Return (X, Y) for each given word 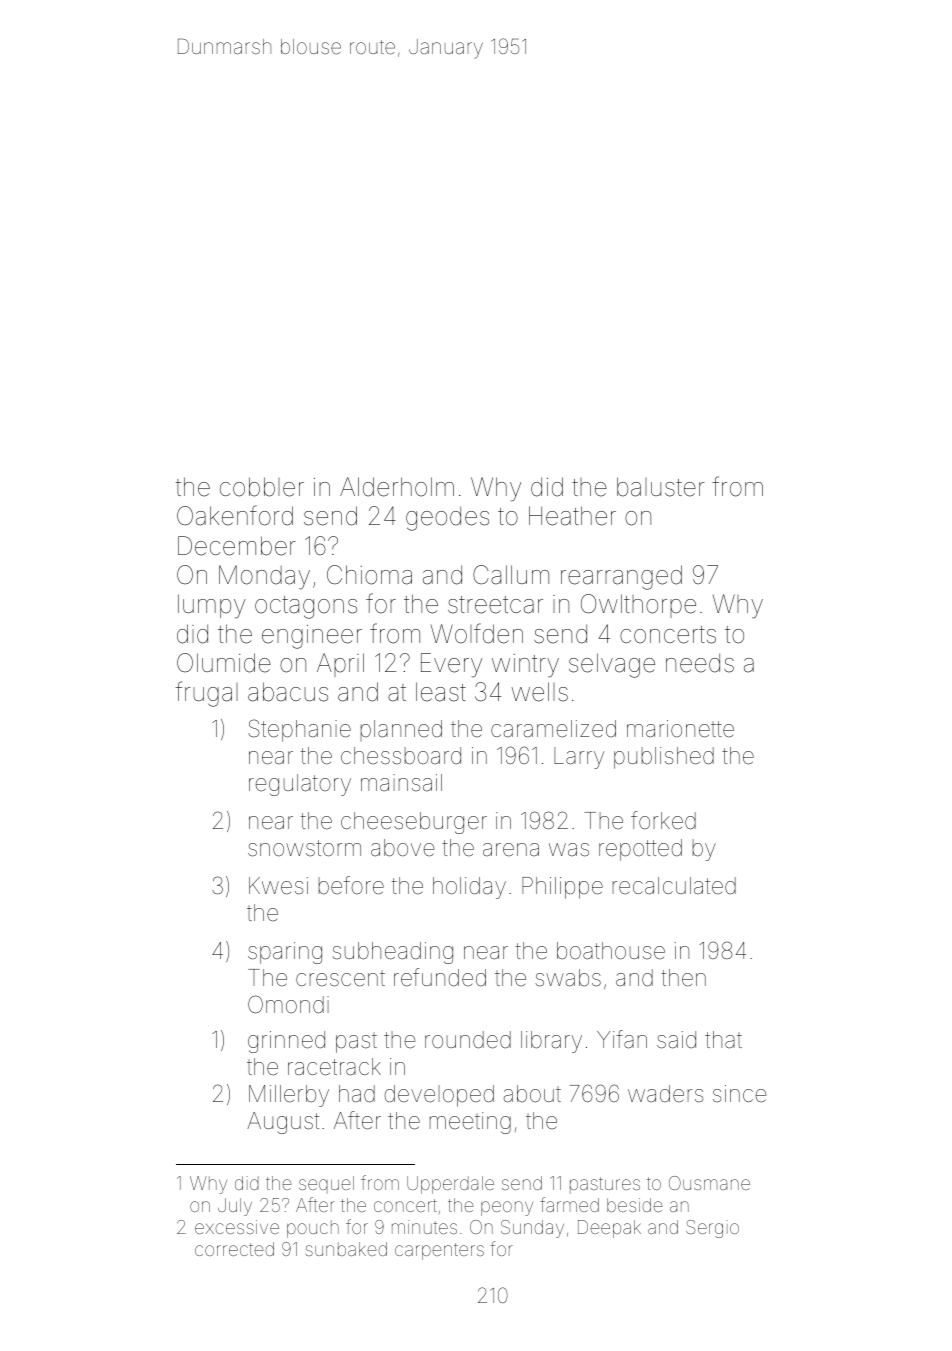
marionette (680, 729)
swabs (568, 978)
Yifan (622, 1039)
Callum (511, 575)
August (283, 1123)
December (237, 546)
